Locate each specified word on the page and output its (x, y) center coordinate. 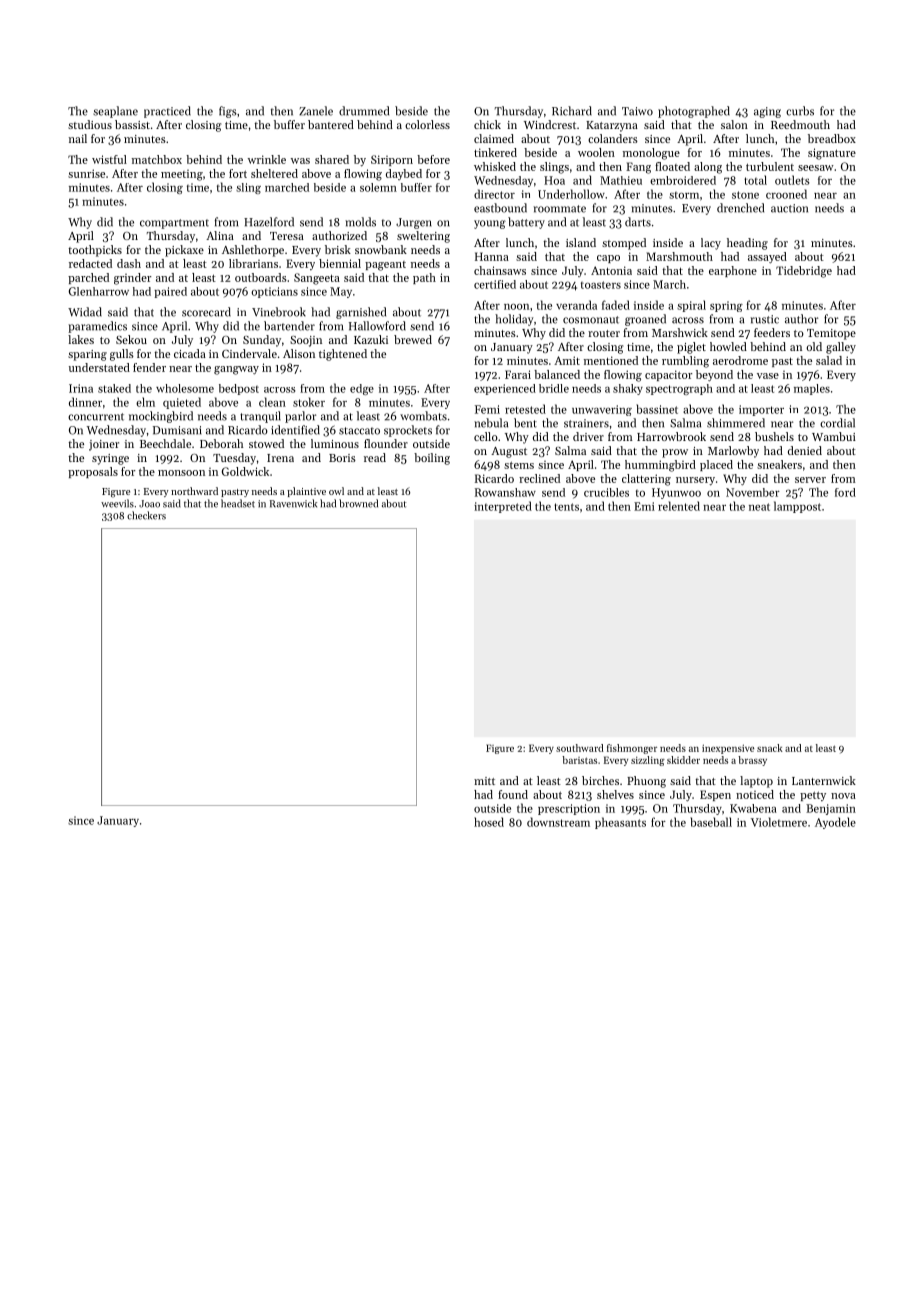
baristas (579, 760)
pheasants (620, 823)
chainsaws (500, 270)
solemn (378, 187)
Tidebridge (804, 272)
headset (238, 503)
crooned (786, 194)
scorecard (206, 312)
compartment (174, 224)
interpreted (503, 507)
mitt (484, 781)
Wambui (834, 436)
